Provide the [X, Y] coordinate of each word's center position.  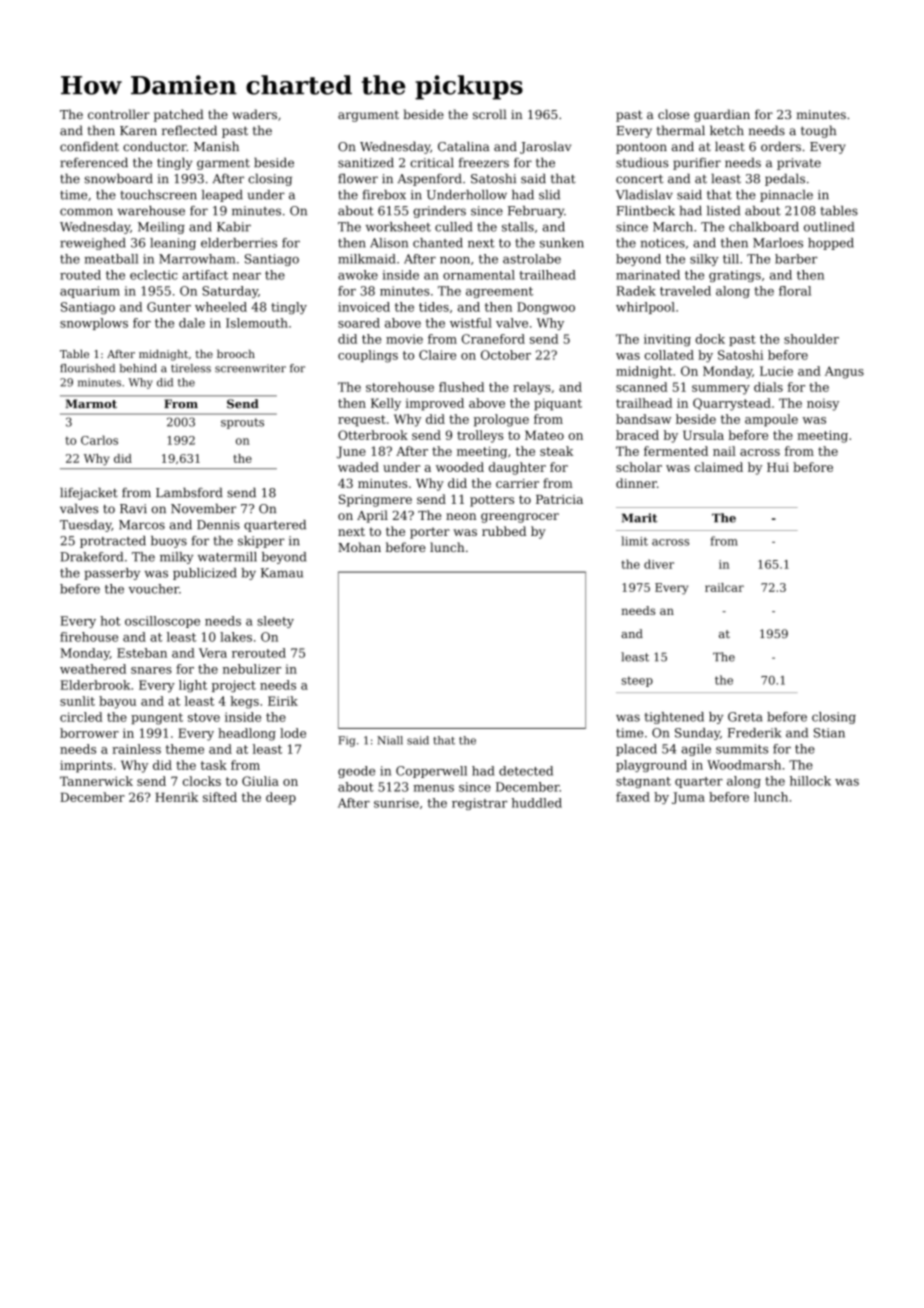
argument [368, 116]
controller [119, 114]
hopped [831, 244]
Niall [390, 740]
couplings [368, 356]
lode [293, 733]
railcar [724, 587]
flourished [87, 368]
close [673, 114]
